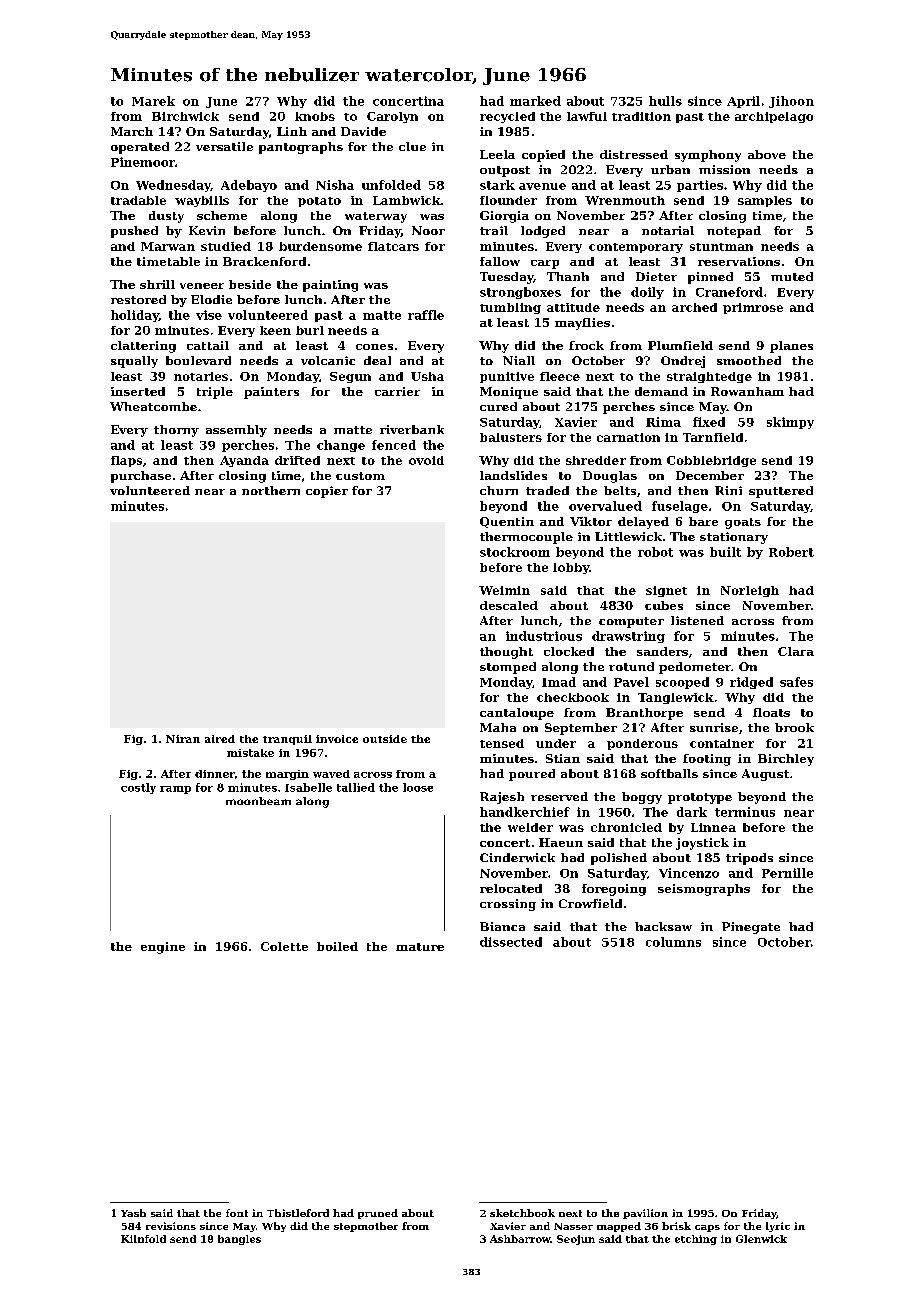 The height and width of the document is (1308, 924). I want to click on pedometer, so click(695, 668).
